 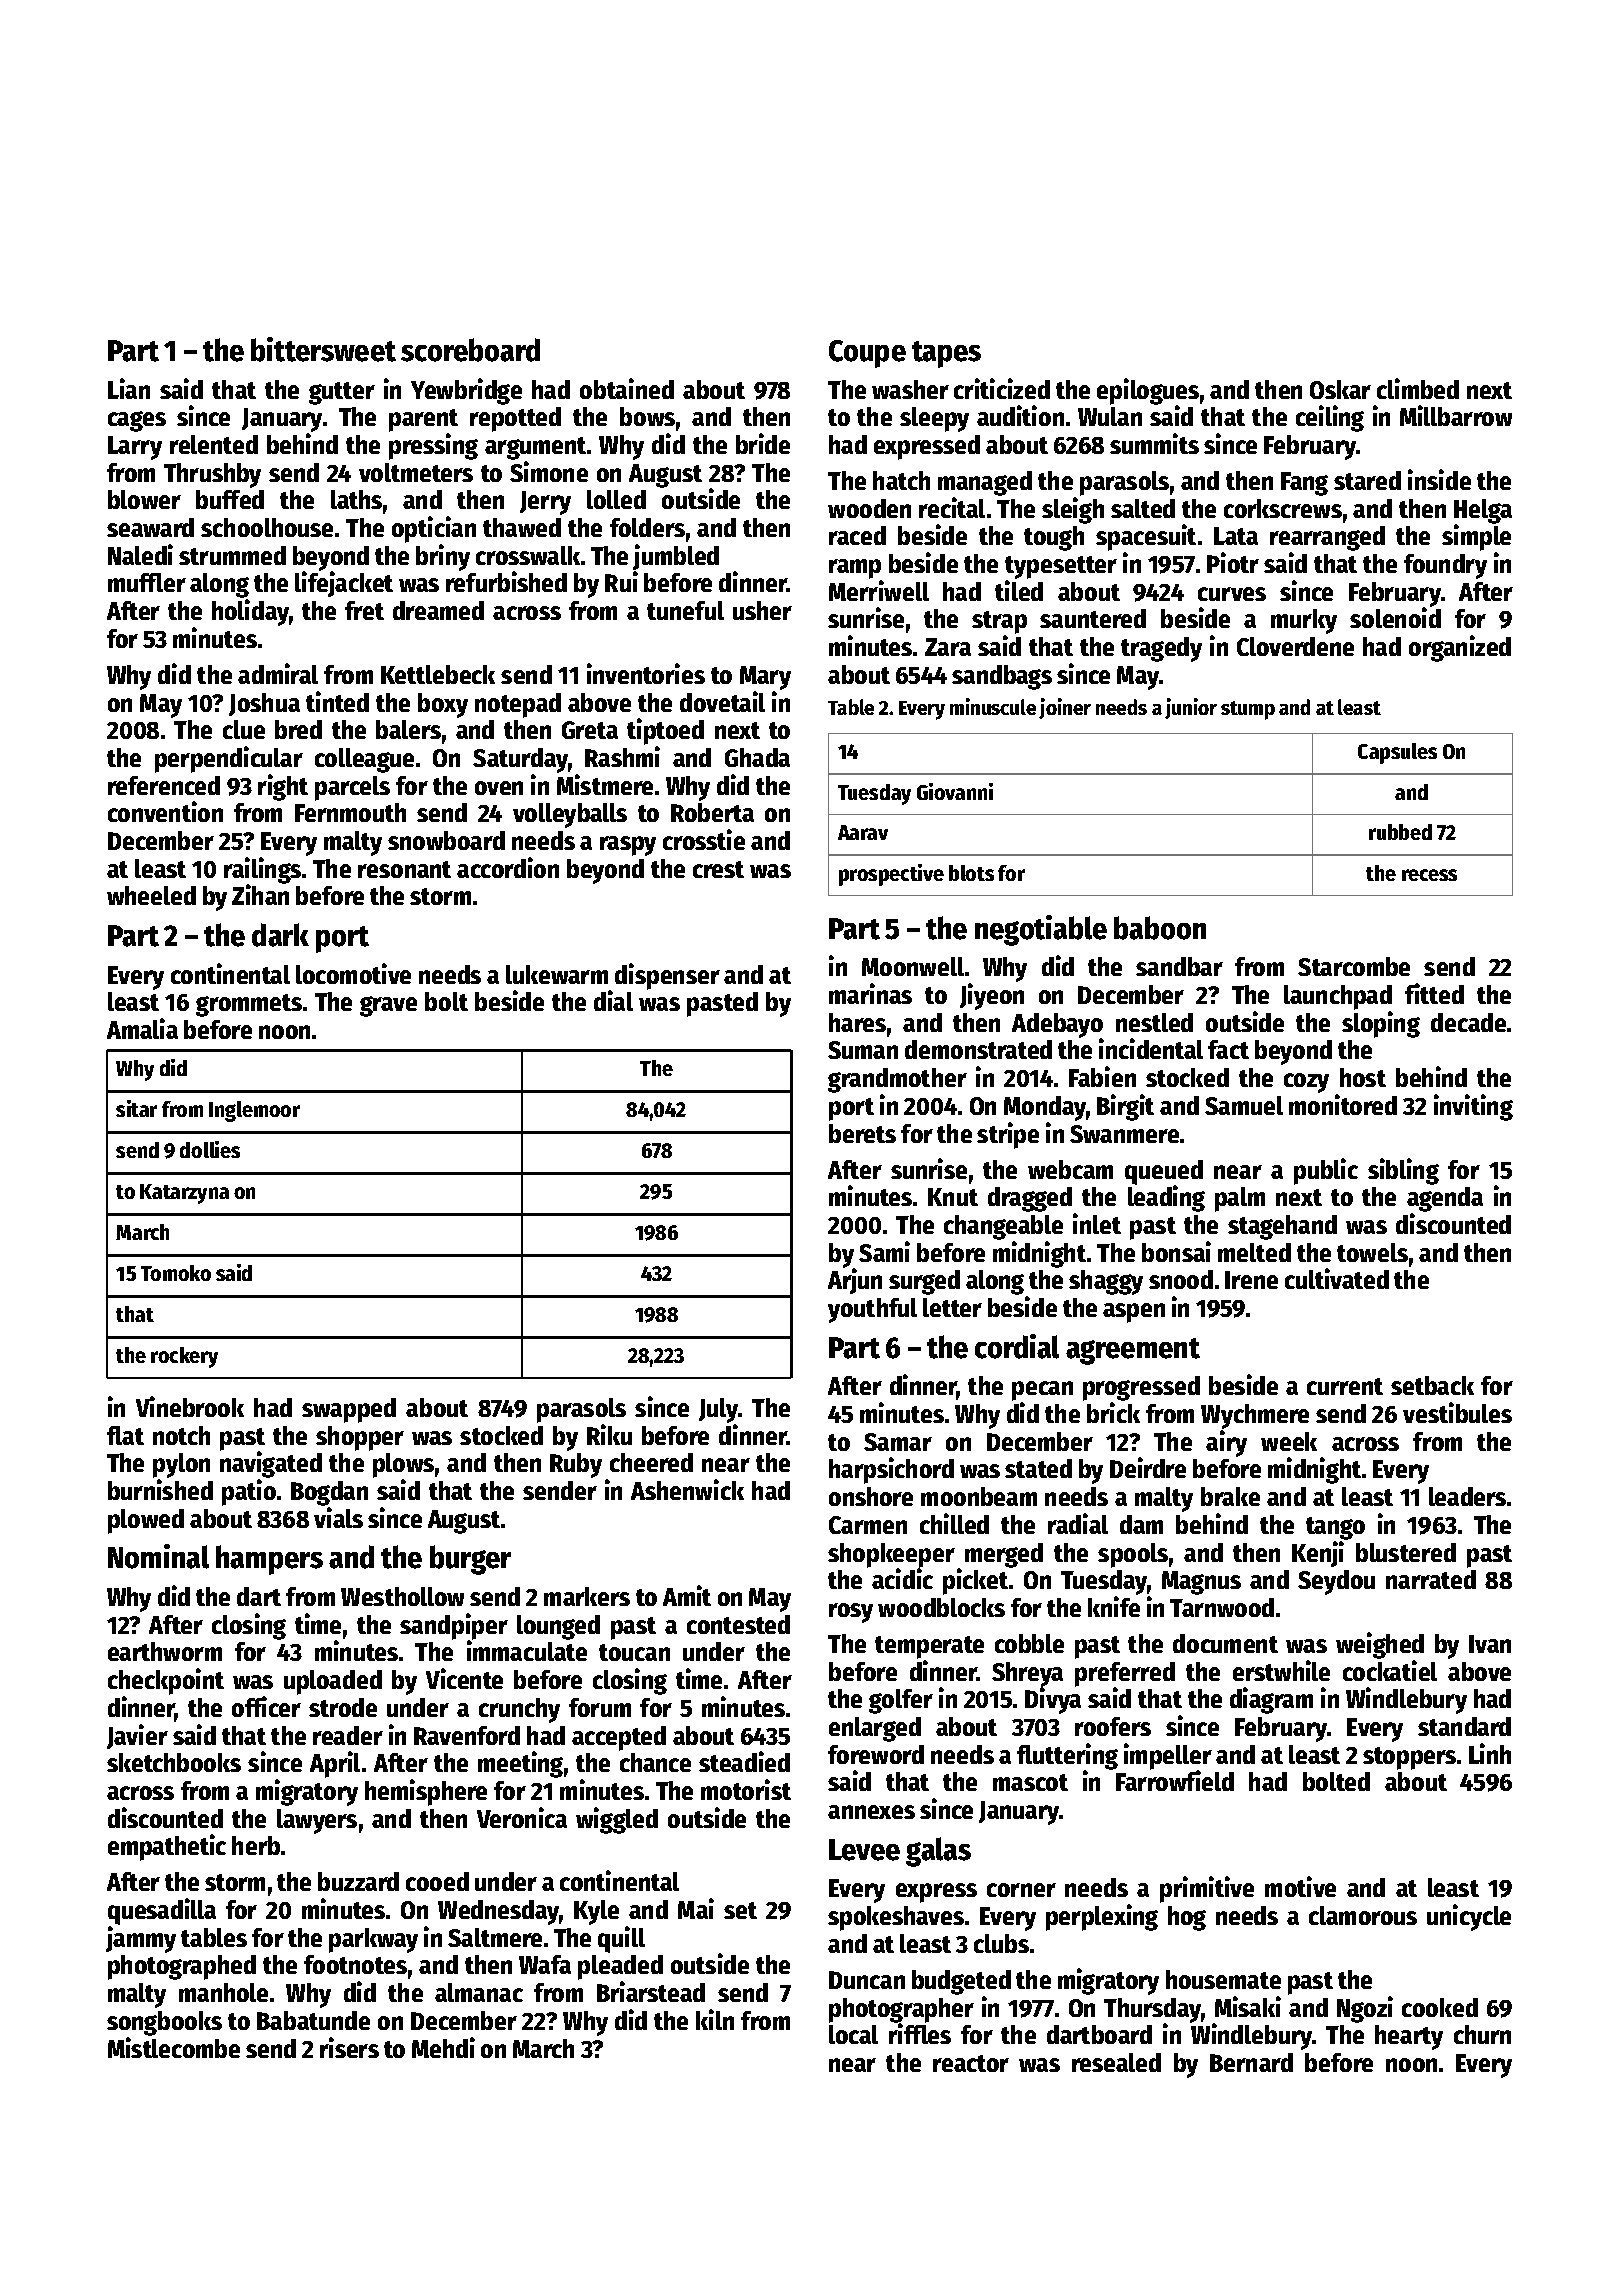 I want to click on palm, so click(x=1240, y=1199).
